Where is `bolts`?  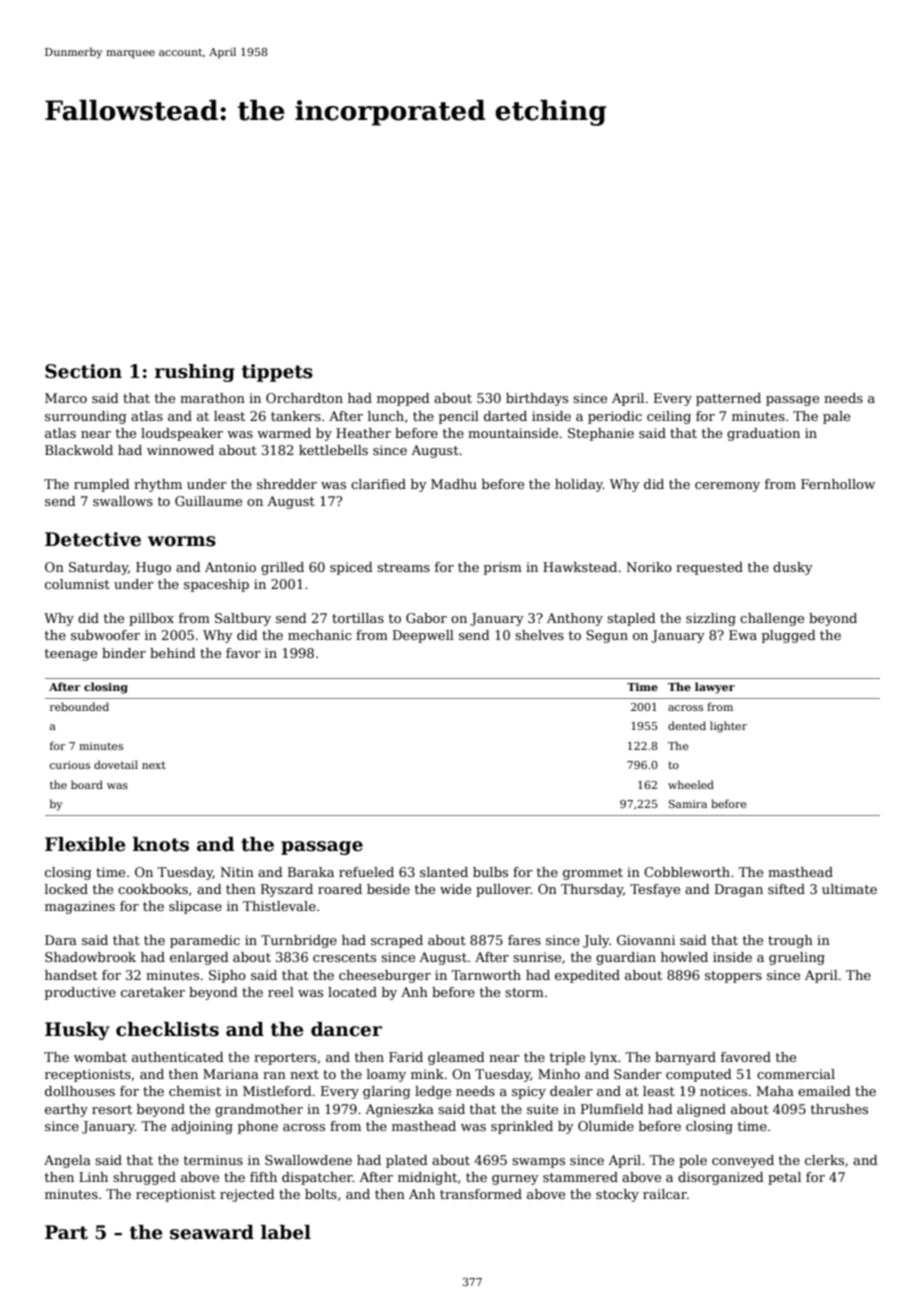 bolts is located at coordinates (321, 1194).
